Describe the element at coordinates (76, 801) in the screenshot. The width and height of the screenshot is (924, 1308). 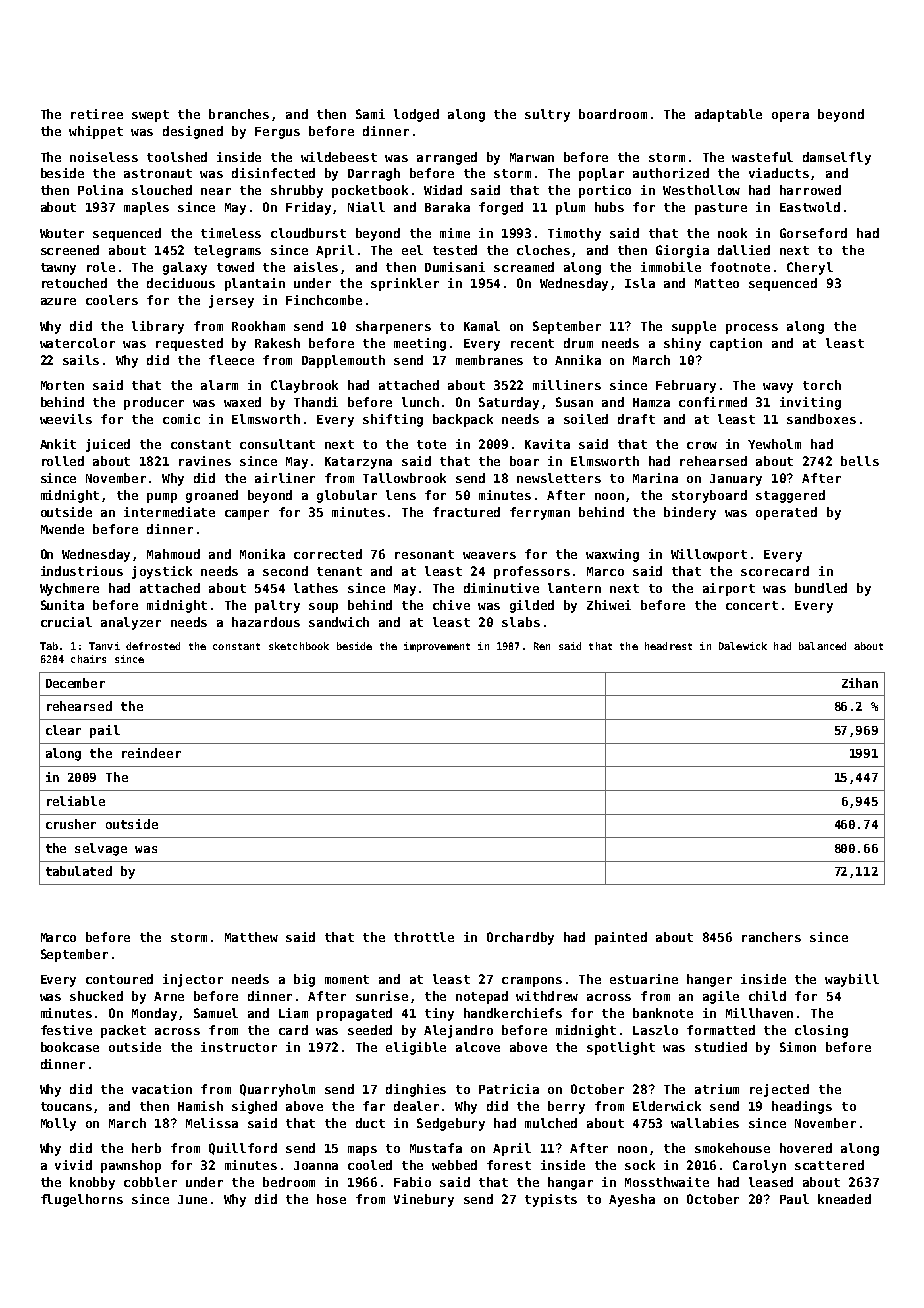
I see `reliable` at that location.
